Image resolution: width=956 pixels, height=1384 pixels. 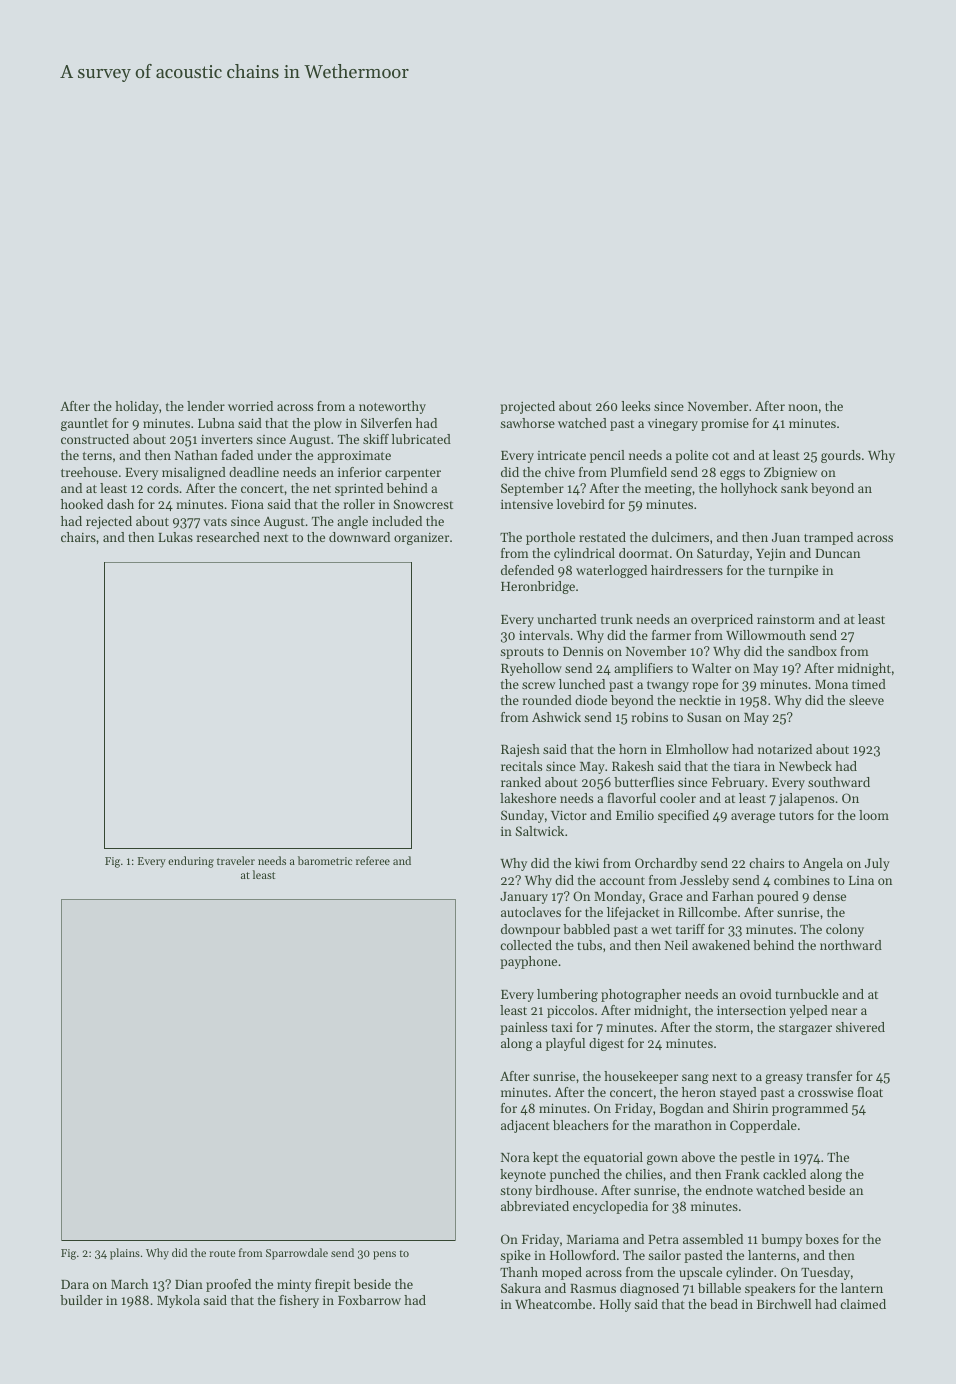 I want to click on payphone, so click(x=528, y=962).
